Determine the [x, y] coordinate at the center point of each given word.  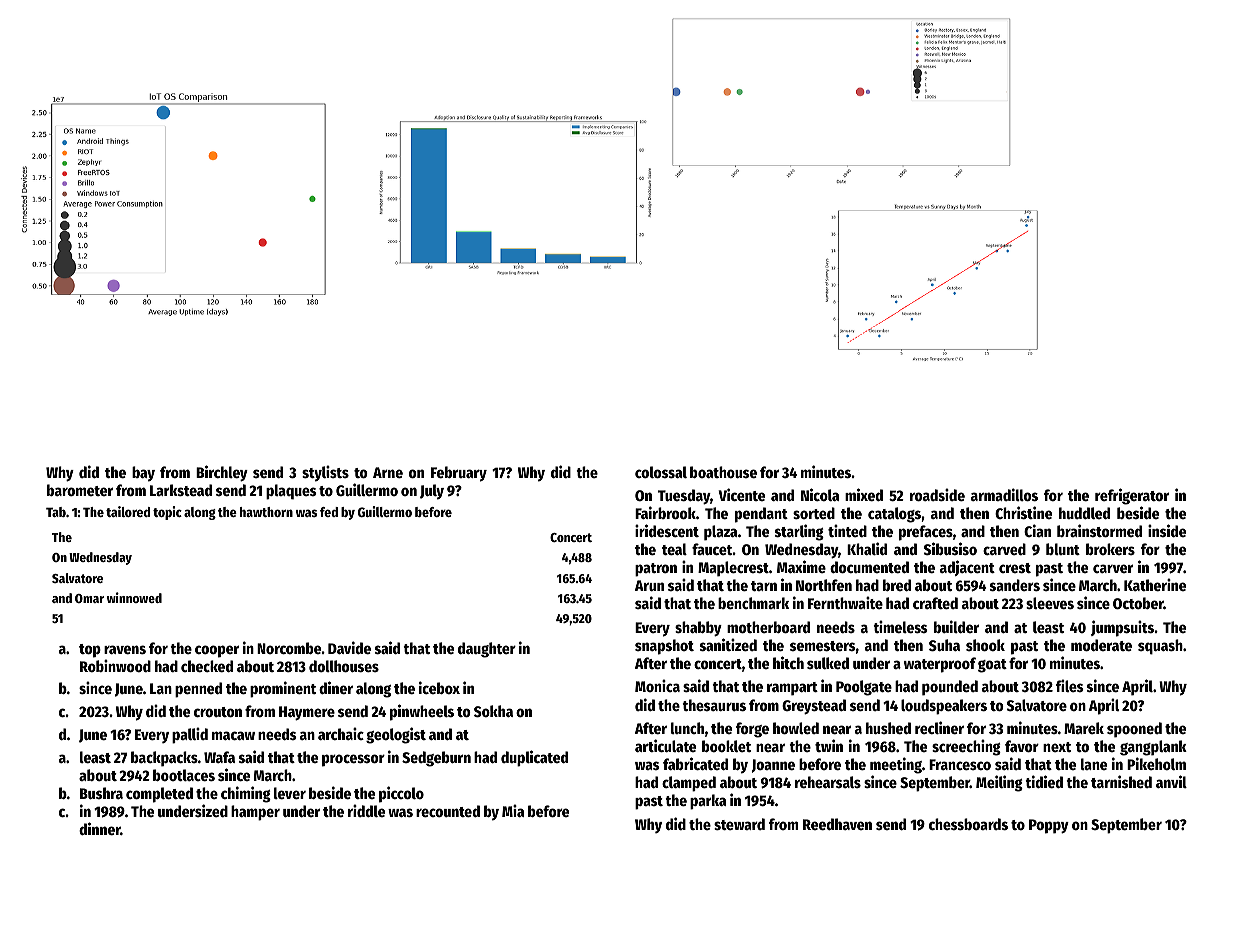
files [1070, 685]
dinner [100, 828]
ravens [125, 649]
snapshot [664, 647]
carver [1113, 568]
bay [143, 474]
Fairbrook [665, 512]
